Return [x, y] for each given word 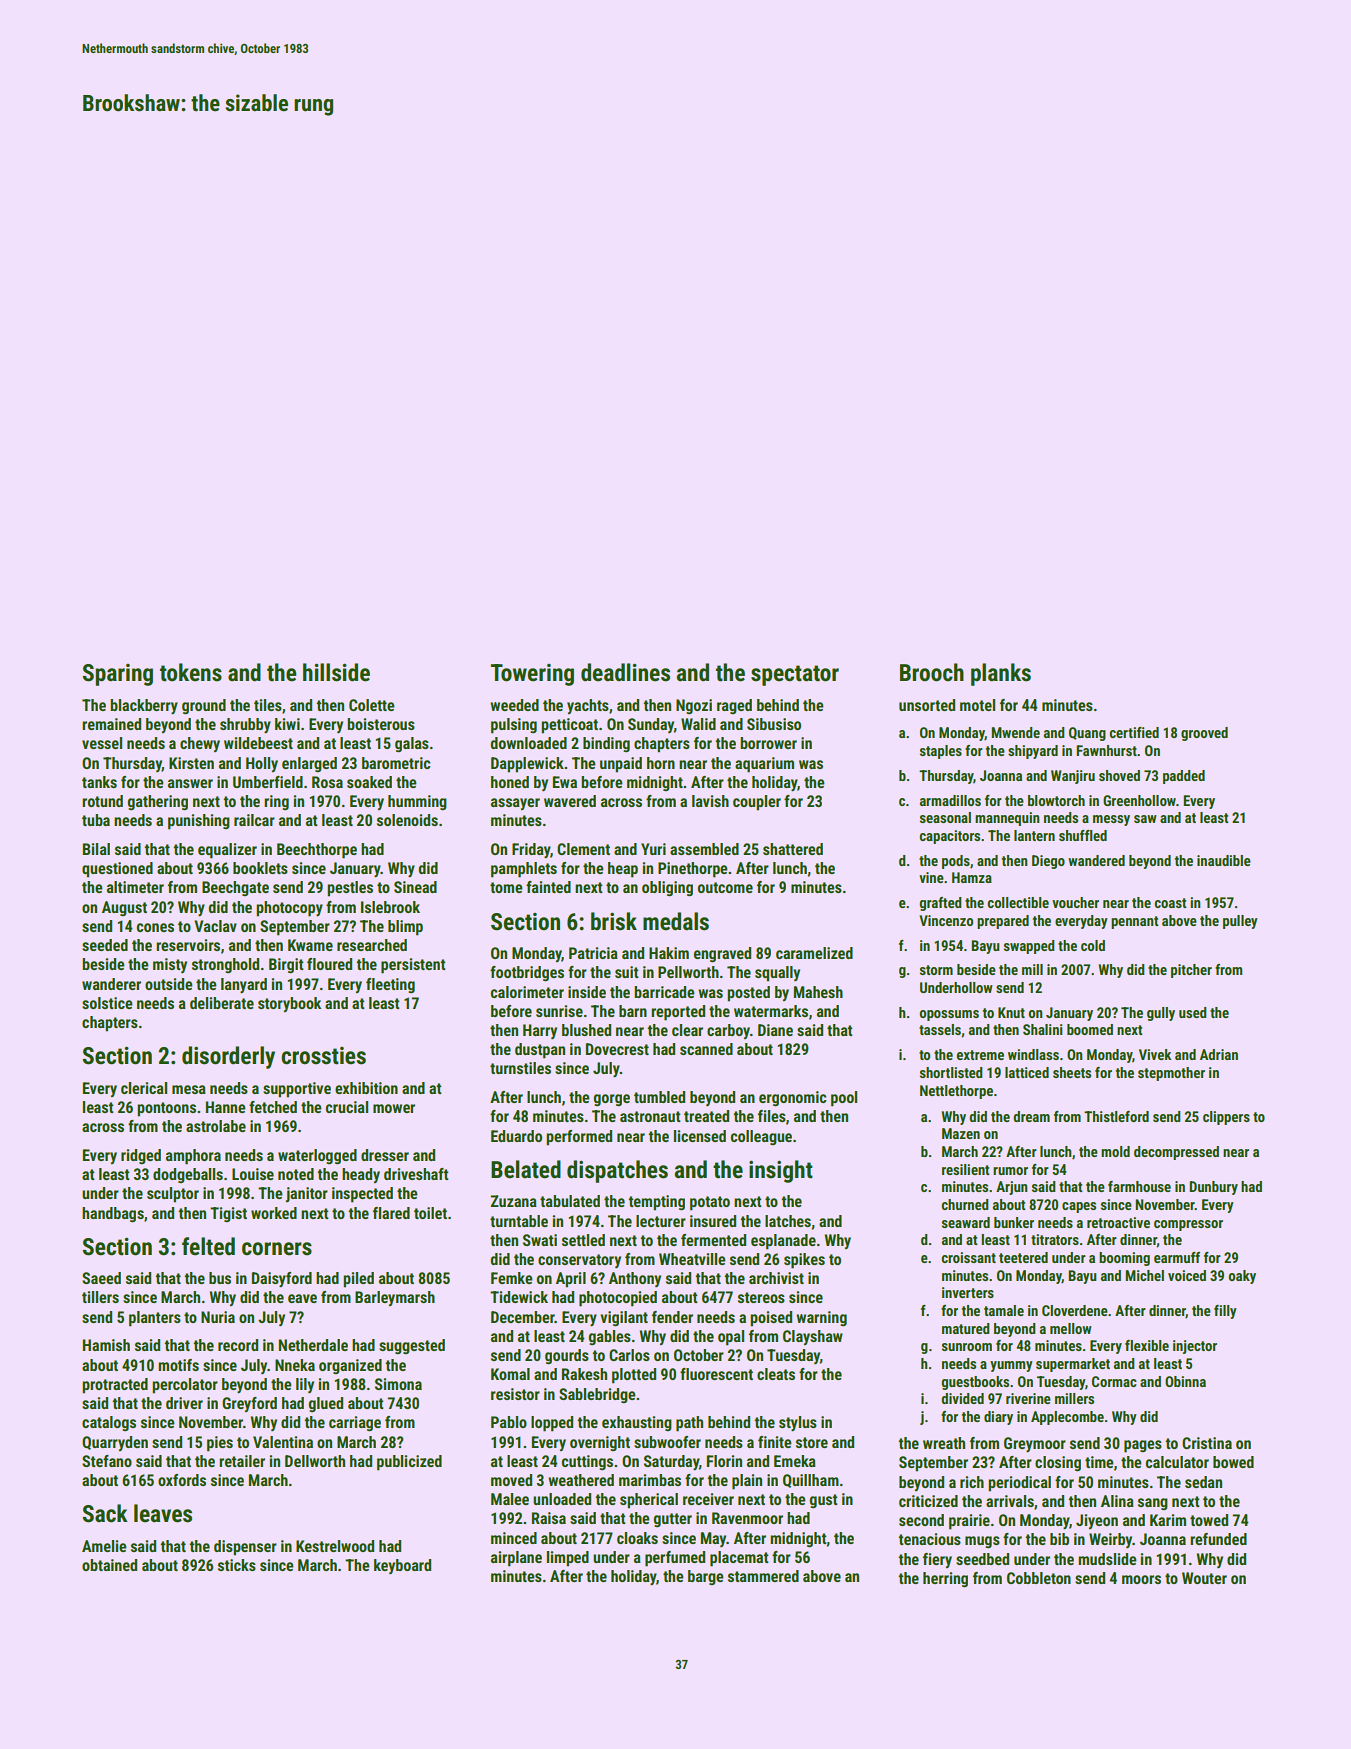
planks [1001, 674]
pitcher [1191, 971]
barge [706, 1577]
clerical [144, 1088]
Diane [775, 1030]
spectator [795, 675]
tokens [191, 672]
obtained [109, 1565]
